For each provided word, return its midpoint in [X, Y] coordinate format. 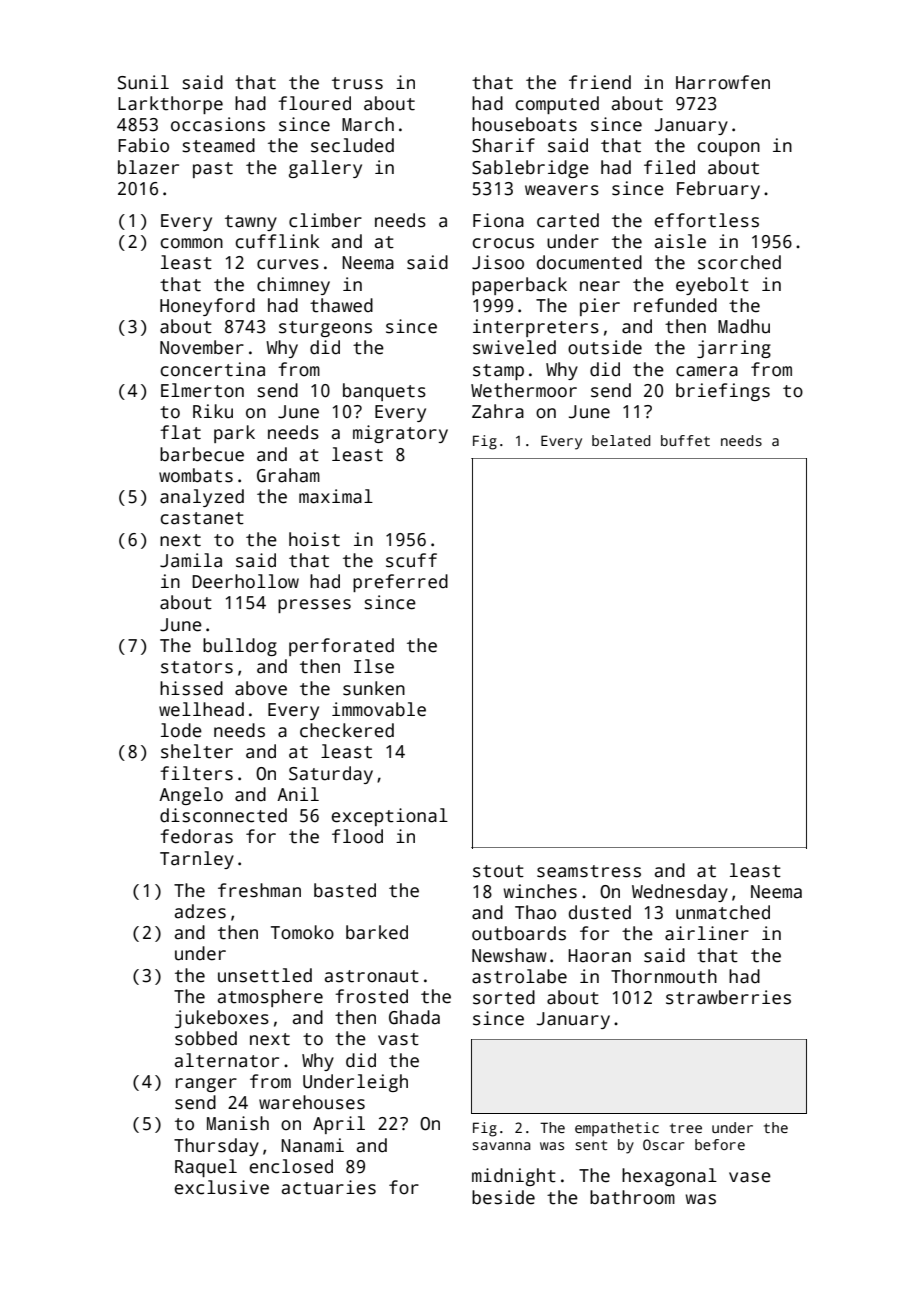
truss [357, 83]
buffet [685, 440]
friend [600, 82]
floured [314, 103]
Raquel [206, 1168]
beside [503, 1197]
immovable [379, 709]
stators [197, 667]
